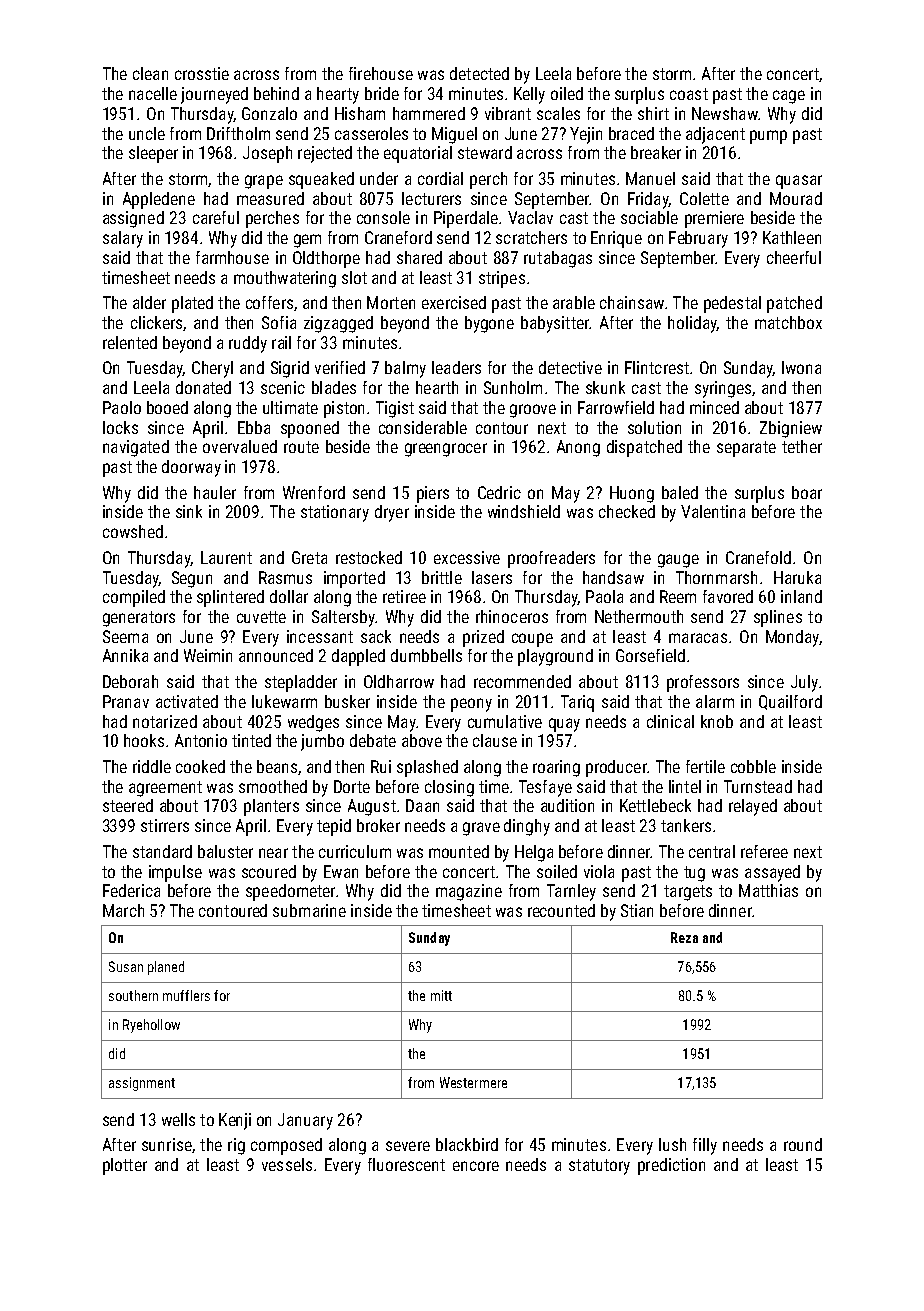 This page has height=1311, width=924. I want to click on nacelle, so click(153, 93).
